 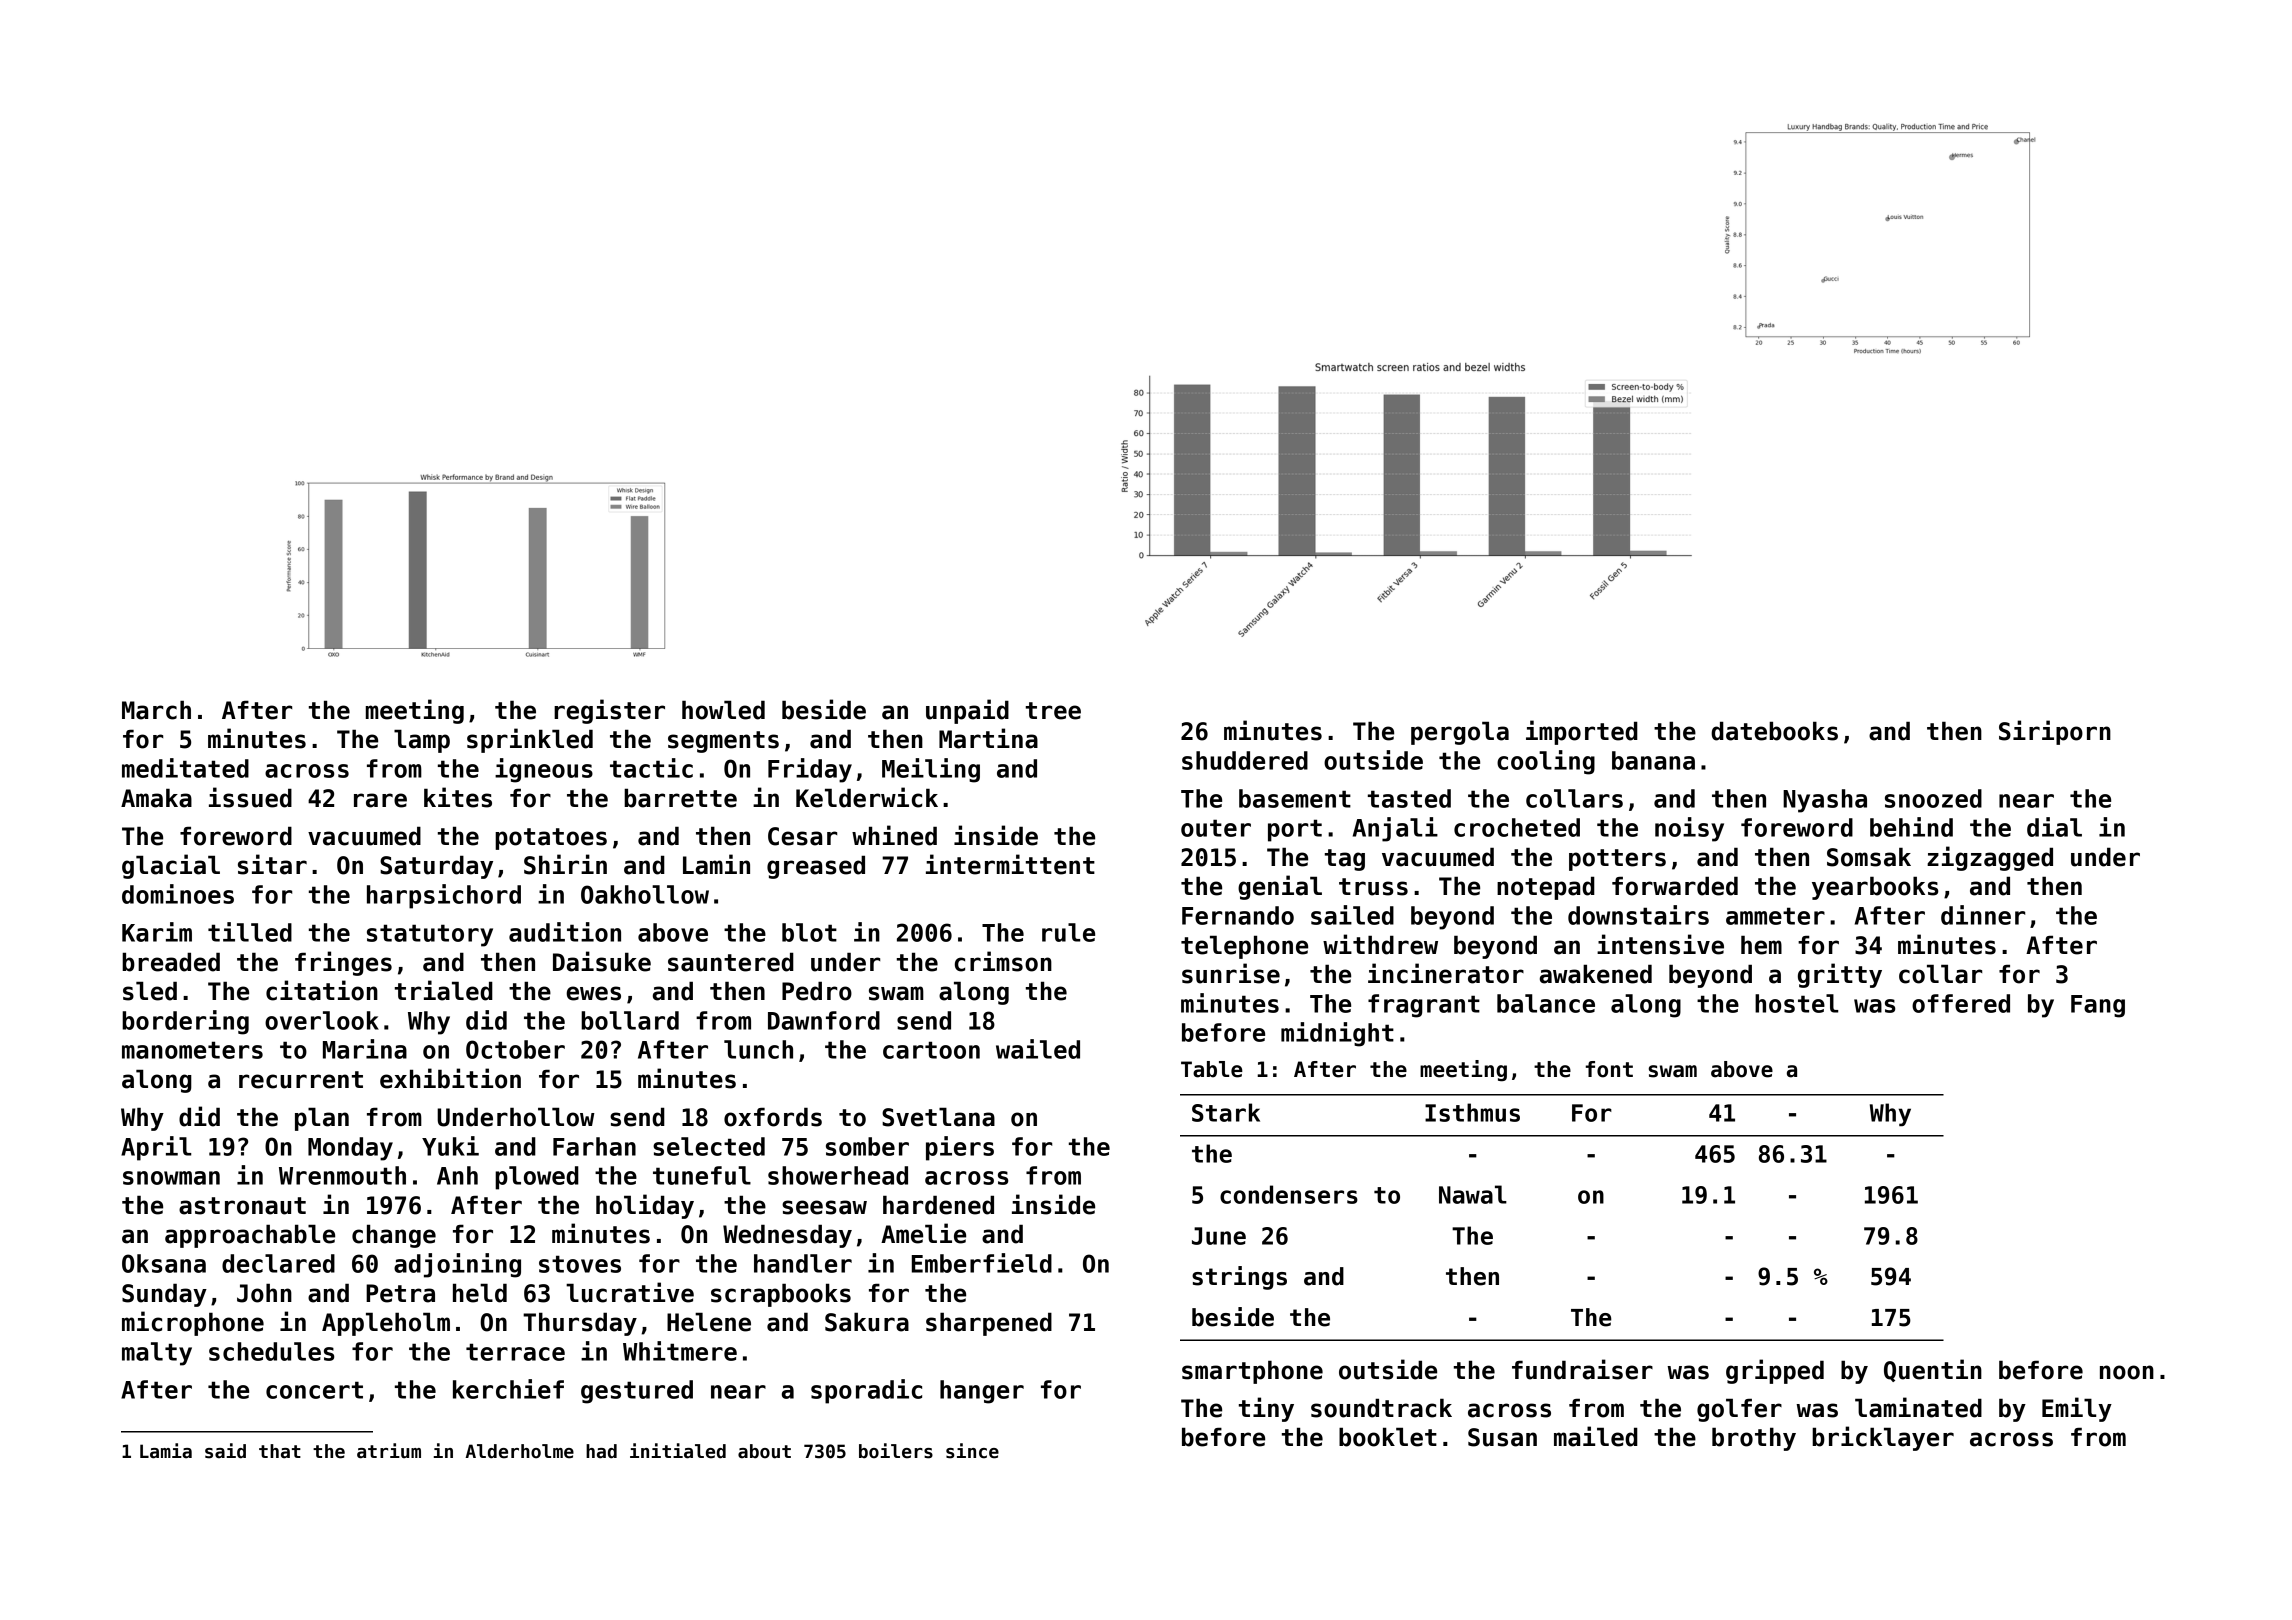 What do you see at coordinates (1473, 1194) in the screenshot?
I see `Nawal` at bounding box center [1473, 1194].
